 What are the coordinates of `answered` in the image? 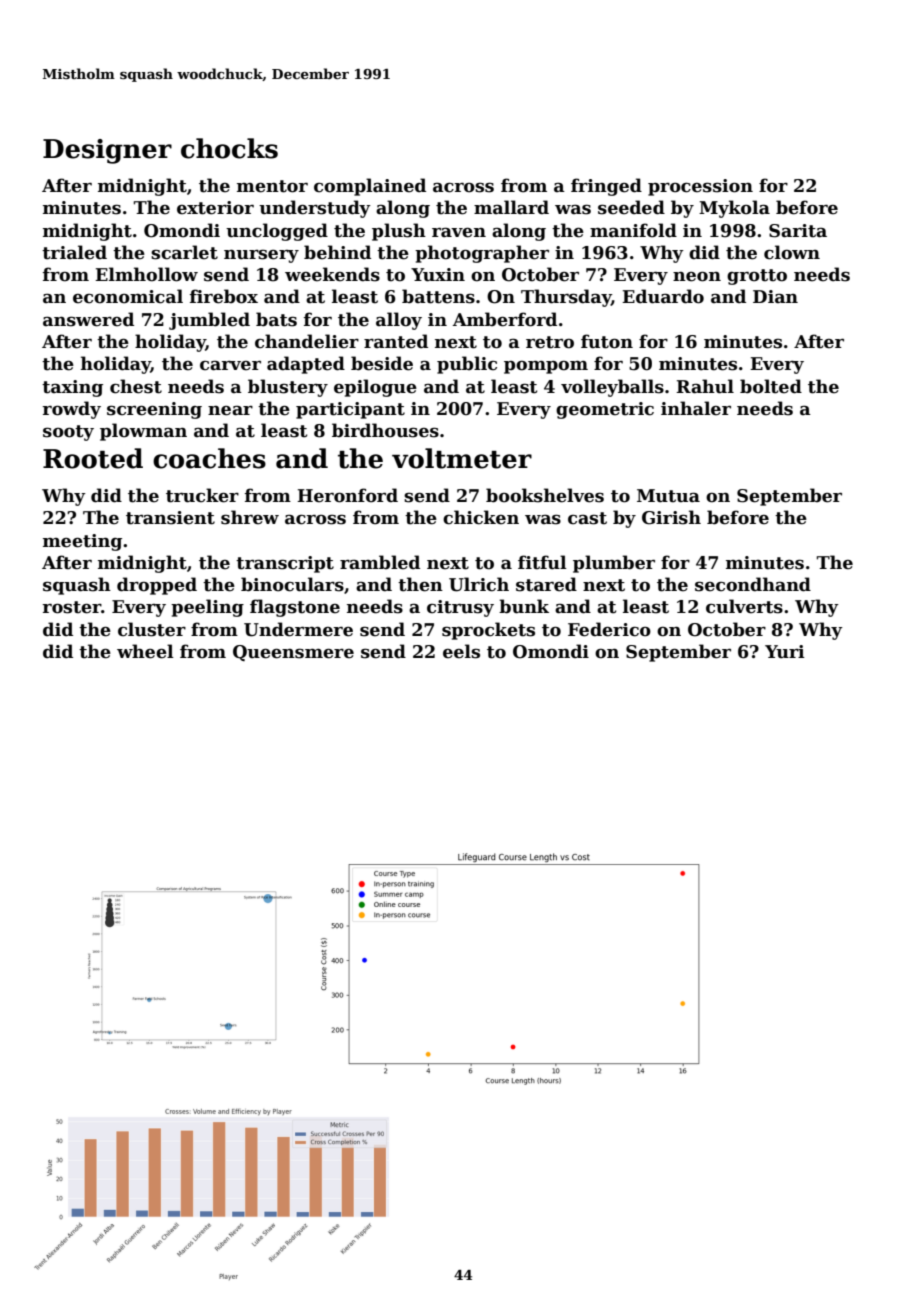 It's located at (88, 319).
